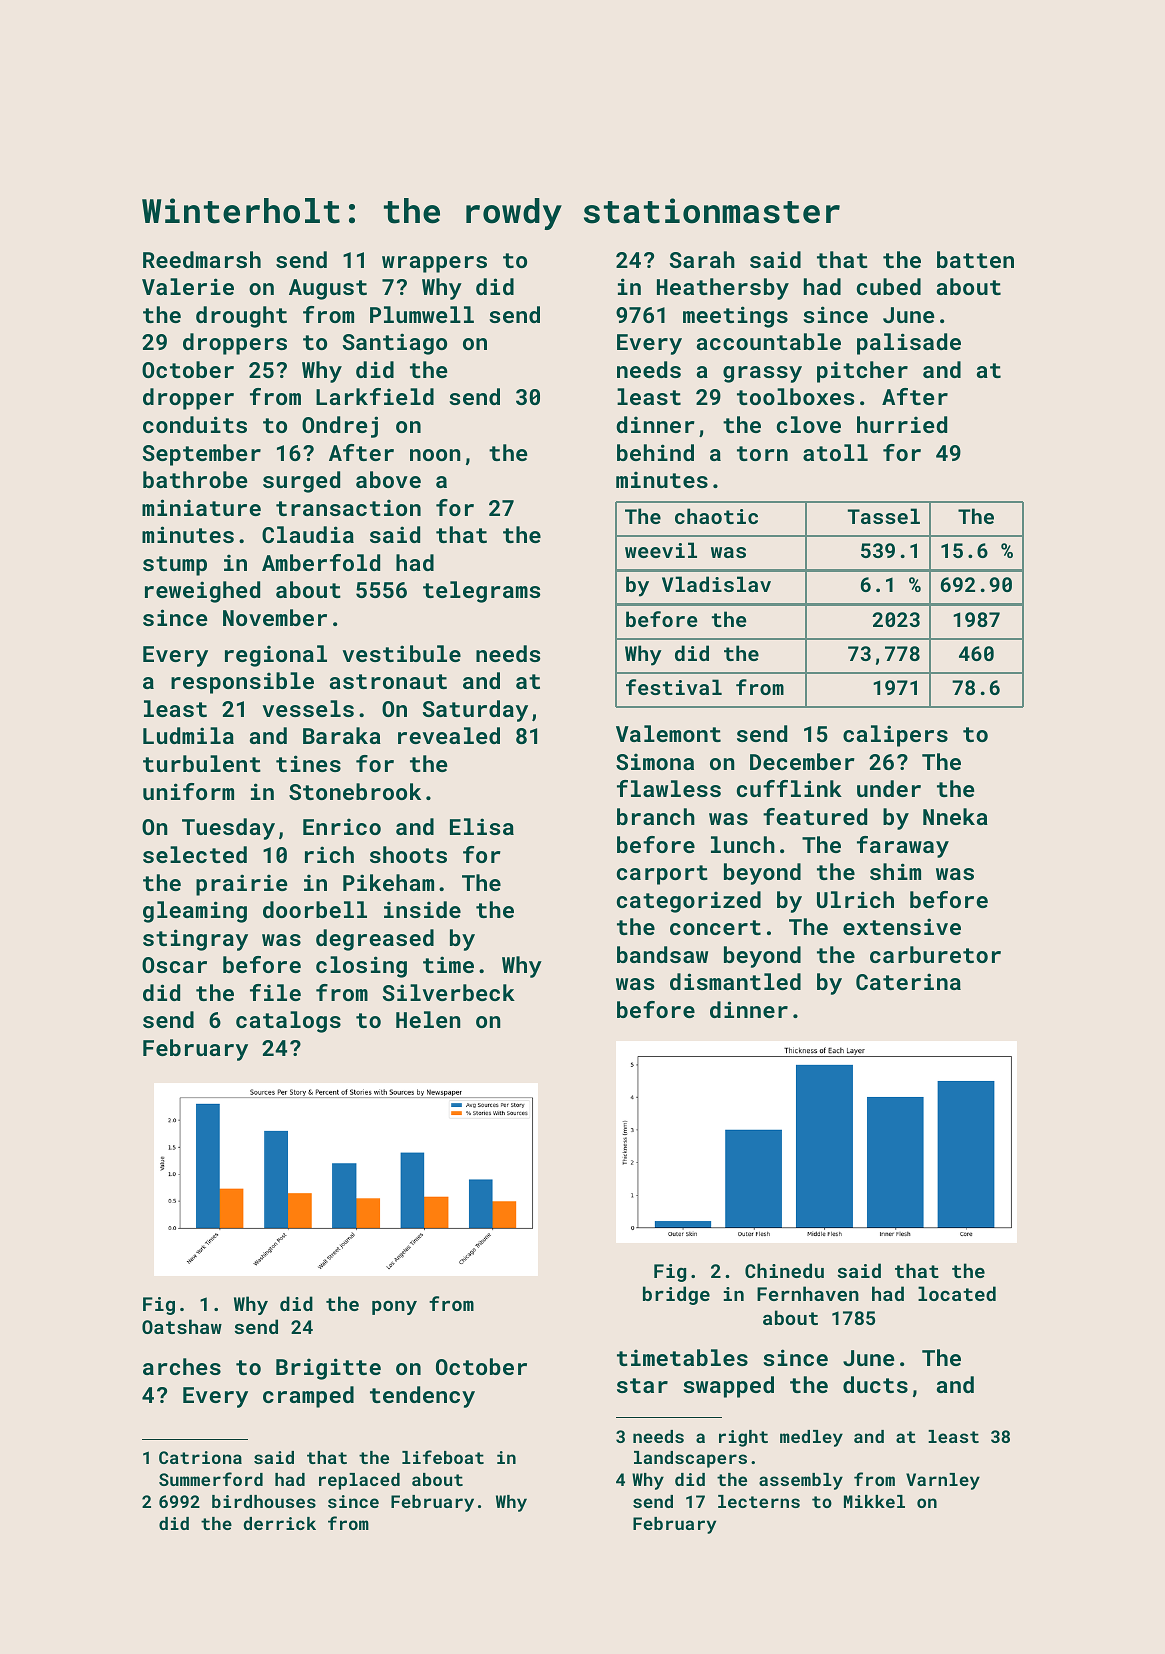  What do you see at coordinates (279, 1523) in the screenshot?
I see `derrick` at bounding box center [279, 1523].
